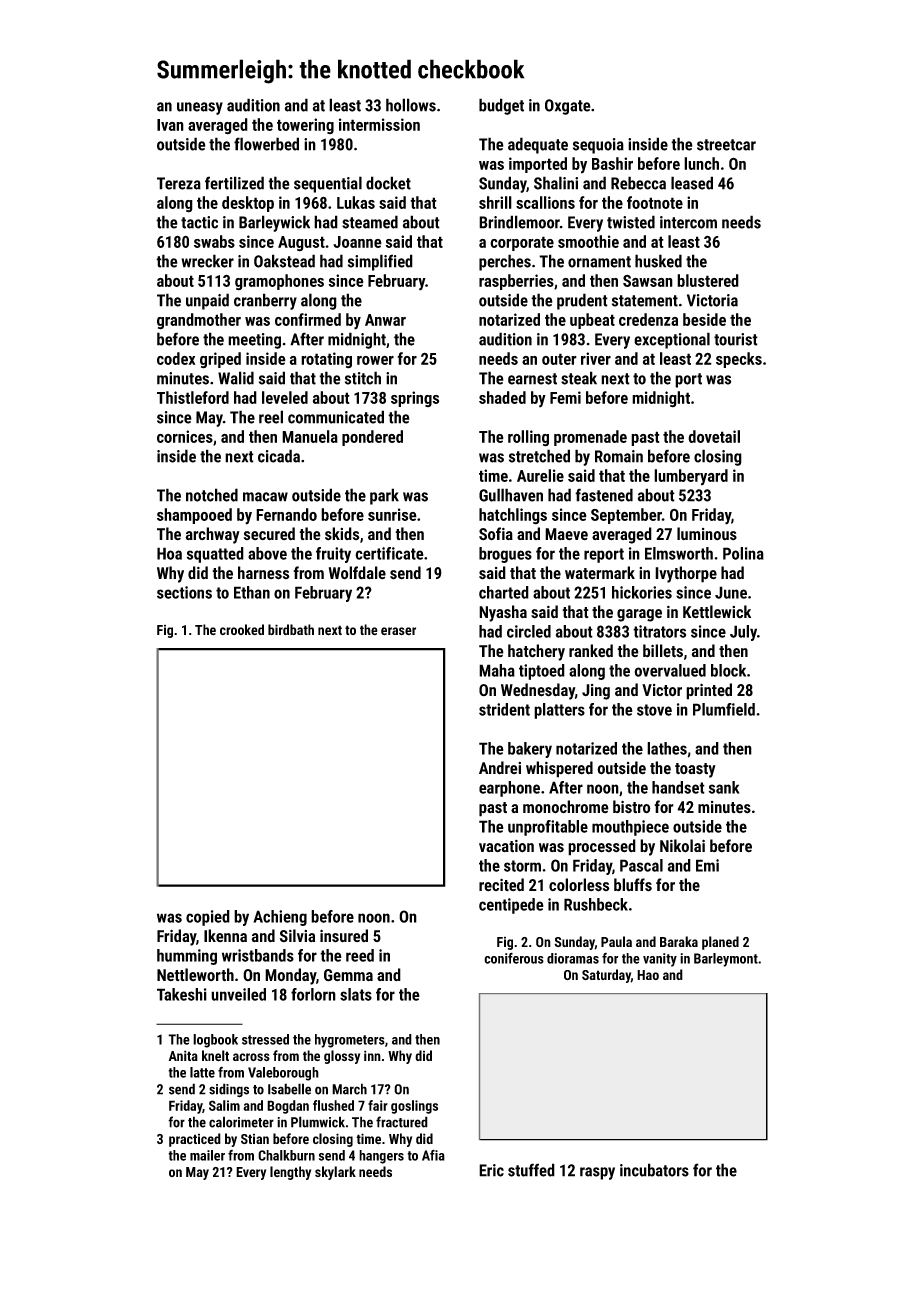 This screenshot has height=1311, width=924. What do you see at coordinates (688, 222) in the screenshot?
I see `intercom` at bounding box center [688, 222].
